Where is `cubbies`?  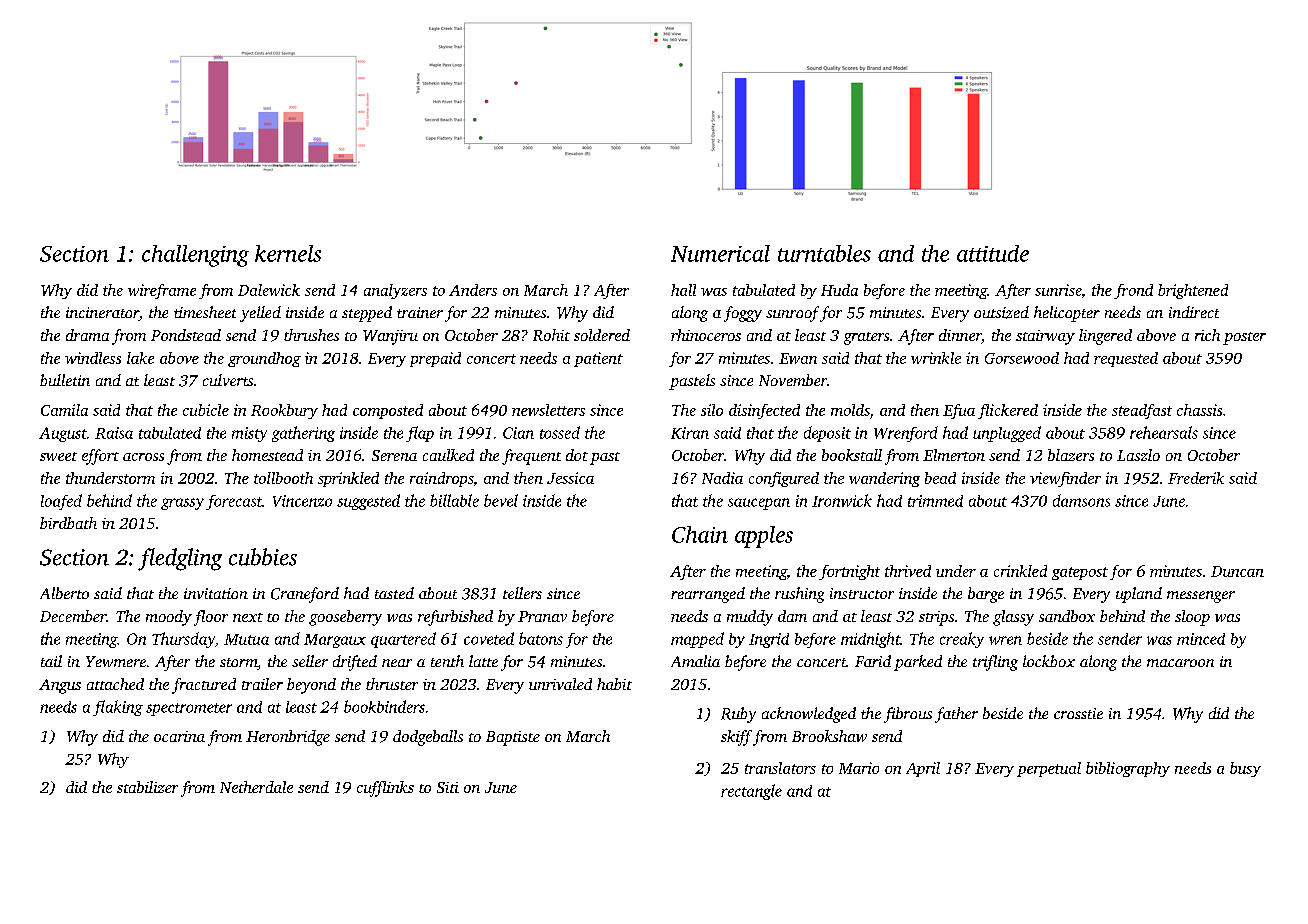 cubbies is located at coordinates (263, 557).
